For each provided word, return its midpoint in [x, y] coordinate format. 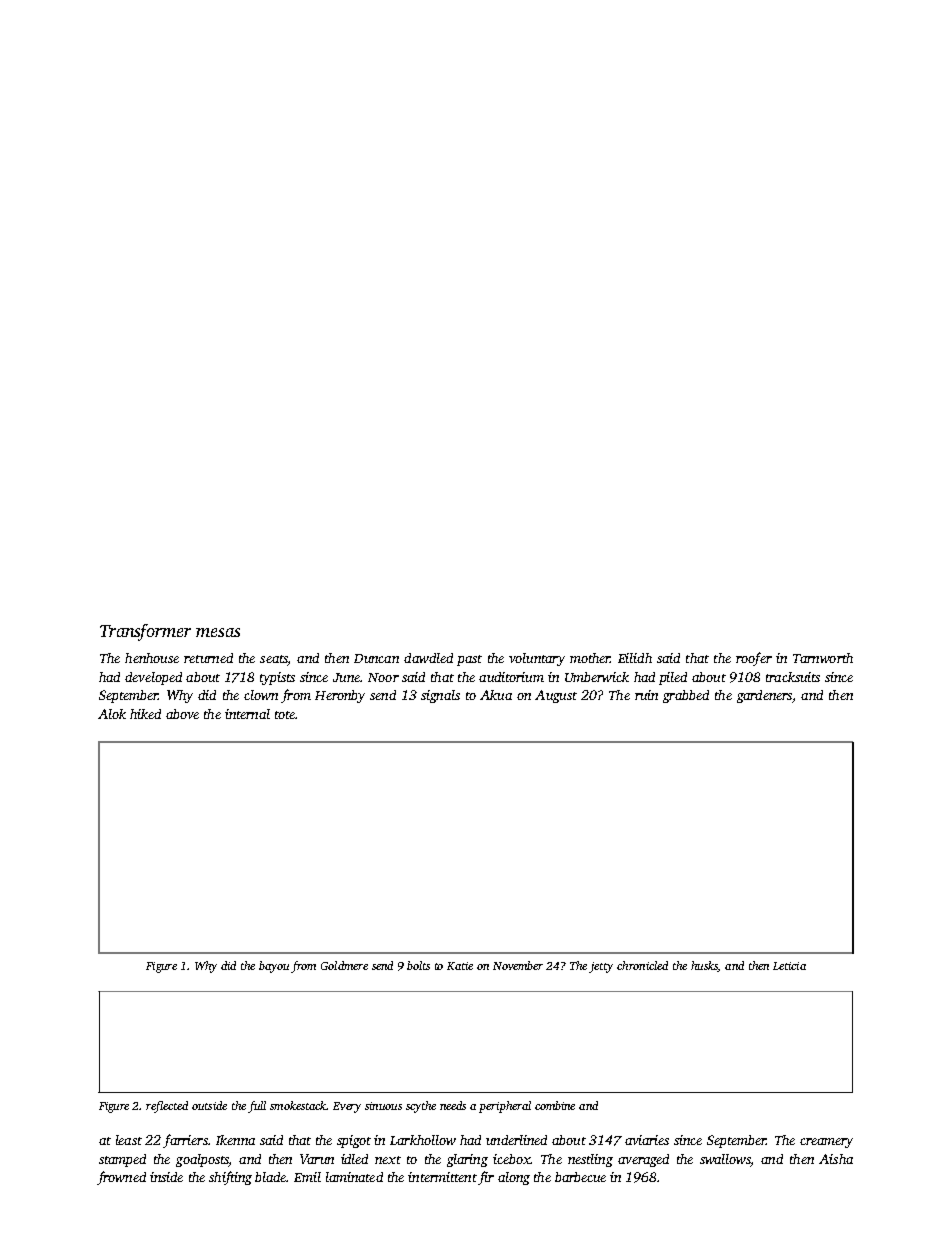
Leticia [789, 966]
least [129, 1140]
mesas [218, 632]
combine [555, 1105]
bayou [274, 967]
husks [704, 966]
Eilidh [635, 658]
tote [285, 715]
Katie [460, 966]
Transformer [145, 632]
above [182, 714]
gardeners [764, 696]
